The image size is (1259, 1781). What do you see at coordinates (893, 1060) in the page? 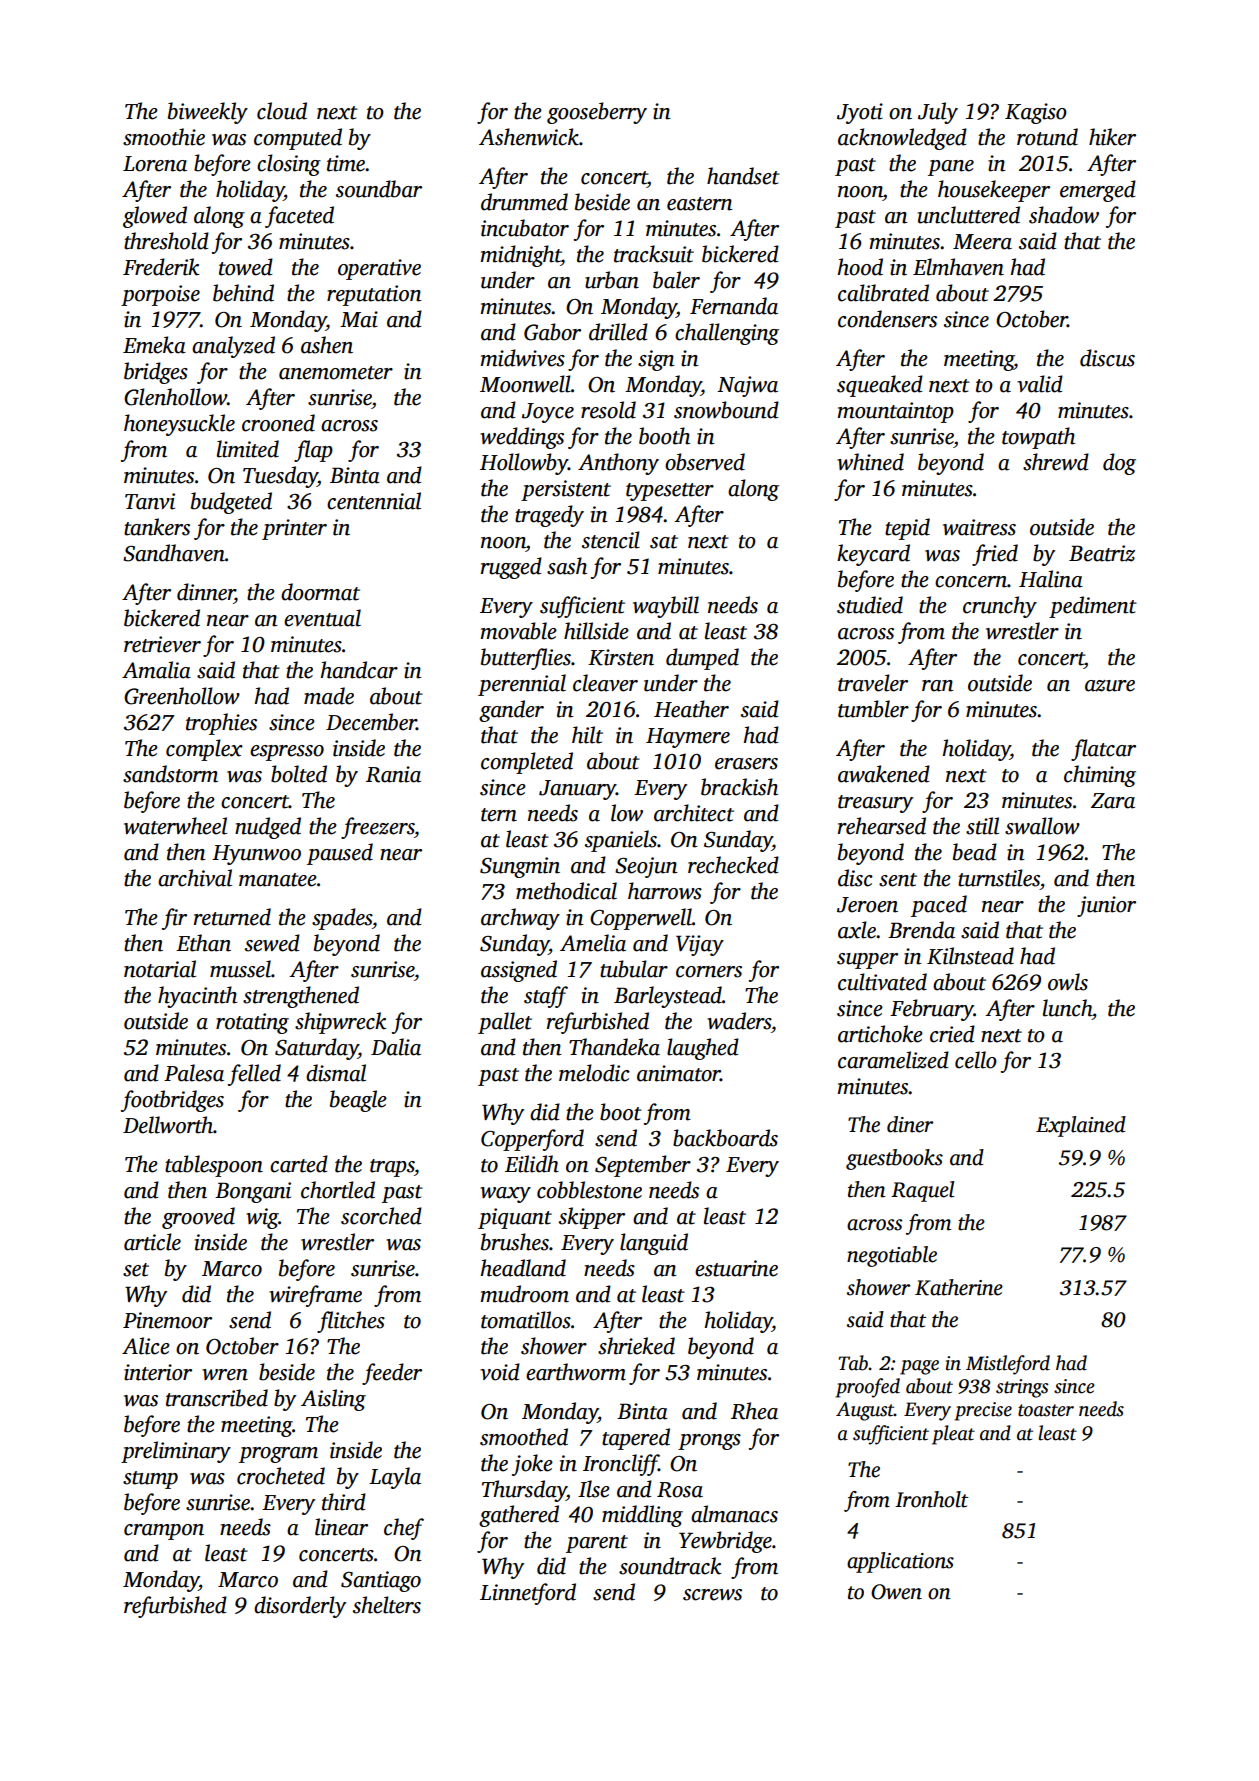
I see `caramelized` at bounding box center [893, 1060].
